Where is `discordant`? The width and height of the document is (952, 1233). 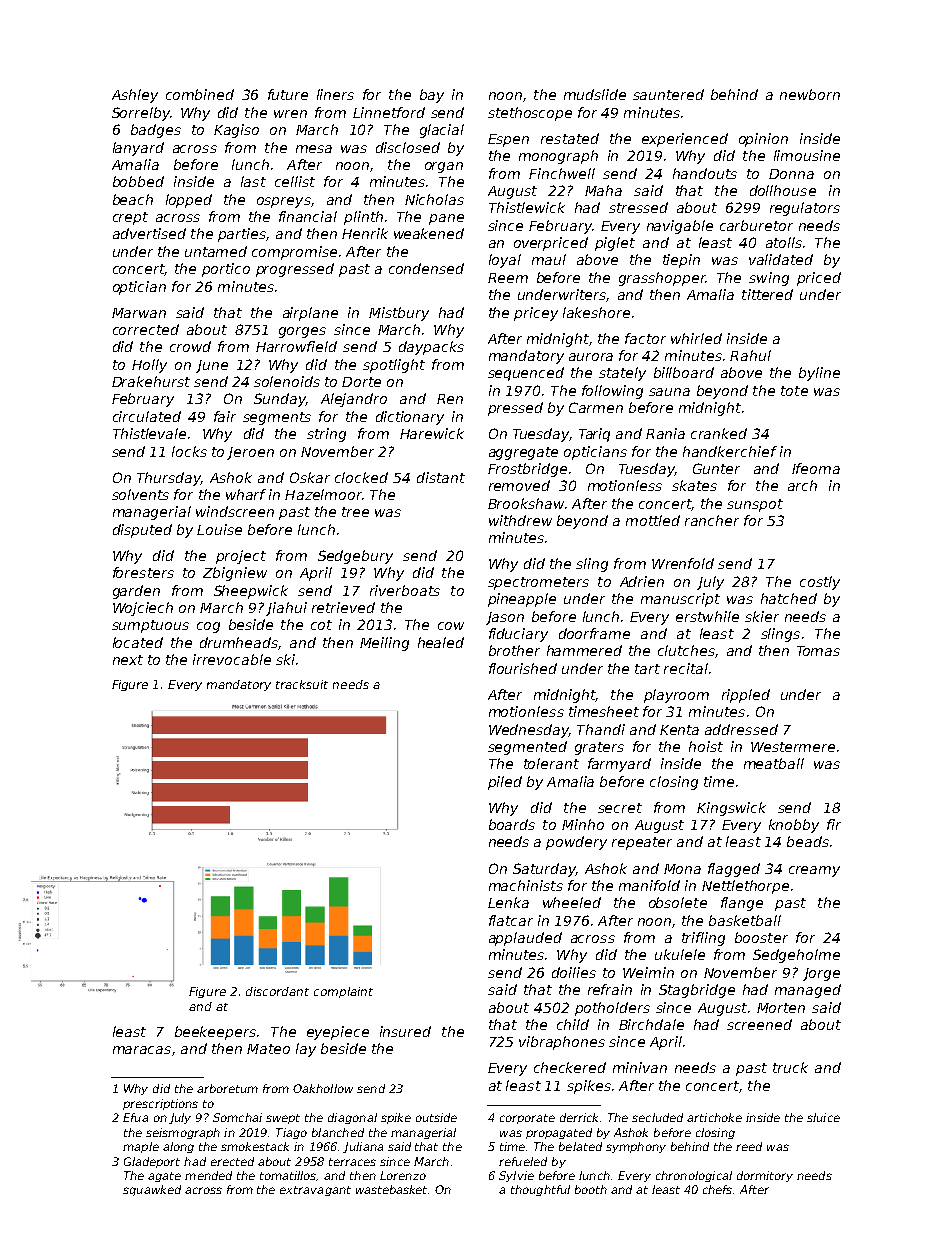 discordant is located at coordinates (277, 991).
